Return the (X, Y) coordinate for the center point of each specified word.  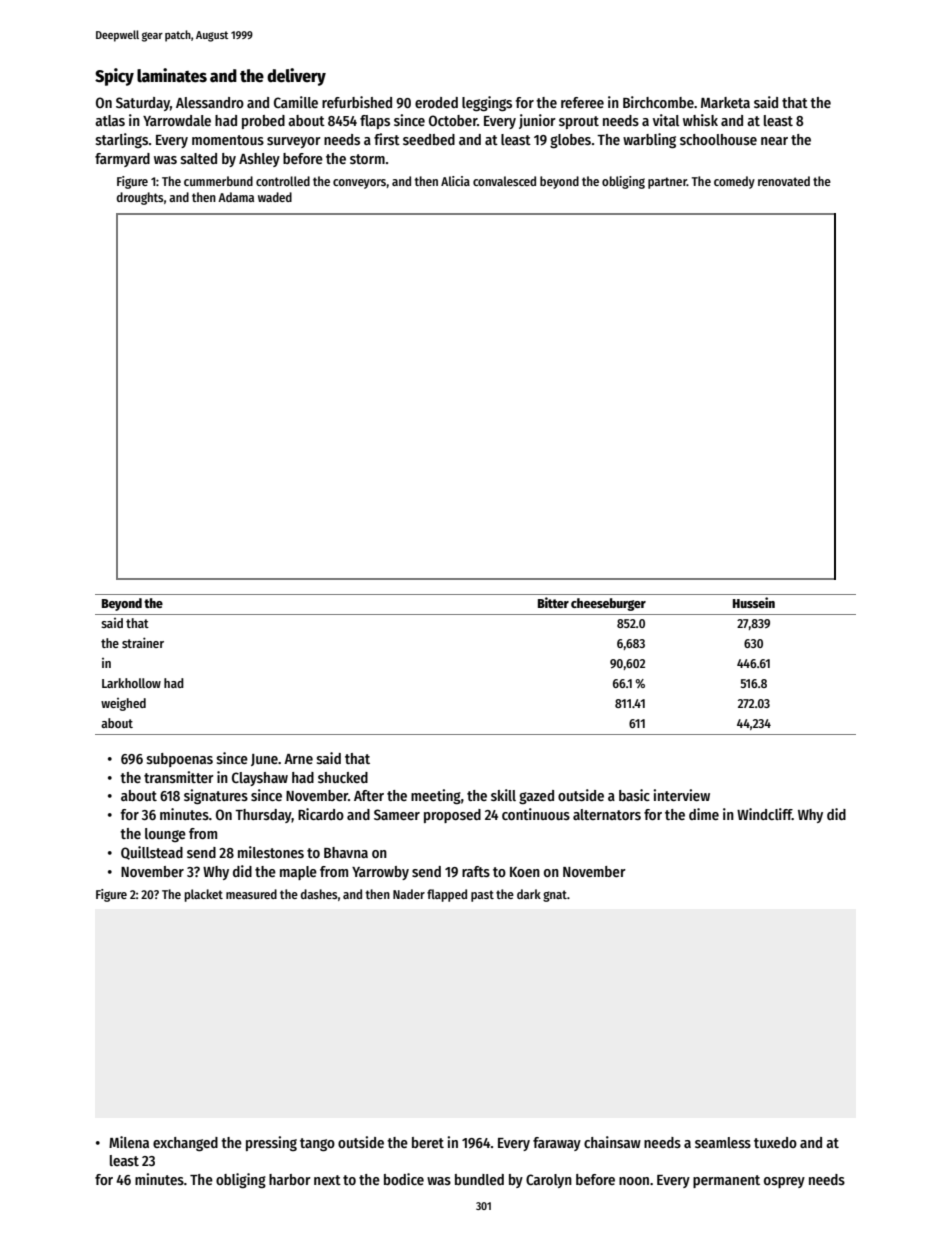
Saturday (143, 104)
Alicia (455, 181)
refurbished (357, 102)
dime (704, 814)
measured (251, 894)
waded (275, 197)
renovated (784, 181)
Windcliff (764, 814)
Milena (129, 1142)
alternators (607, 814)
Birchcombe (658, 102)
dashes (319, 894)
